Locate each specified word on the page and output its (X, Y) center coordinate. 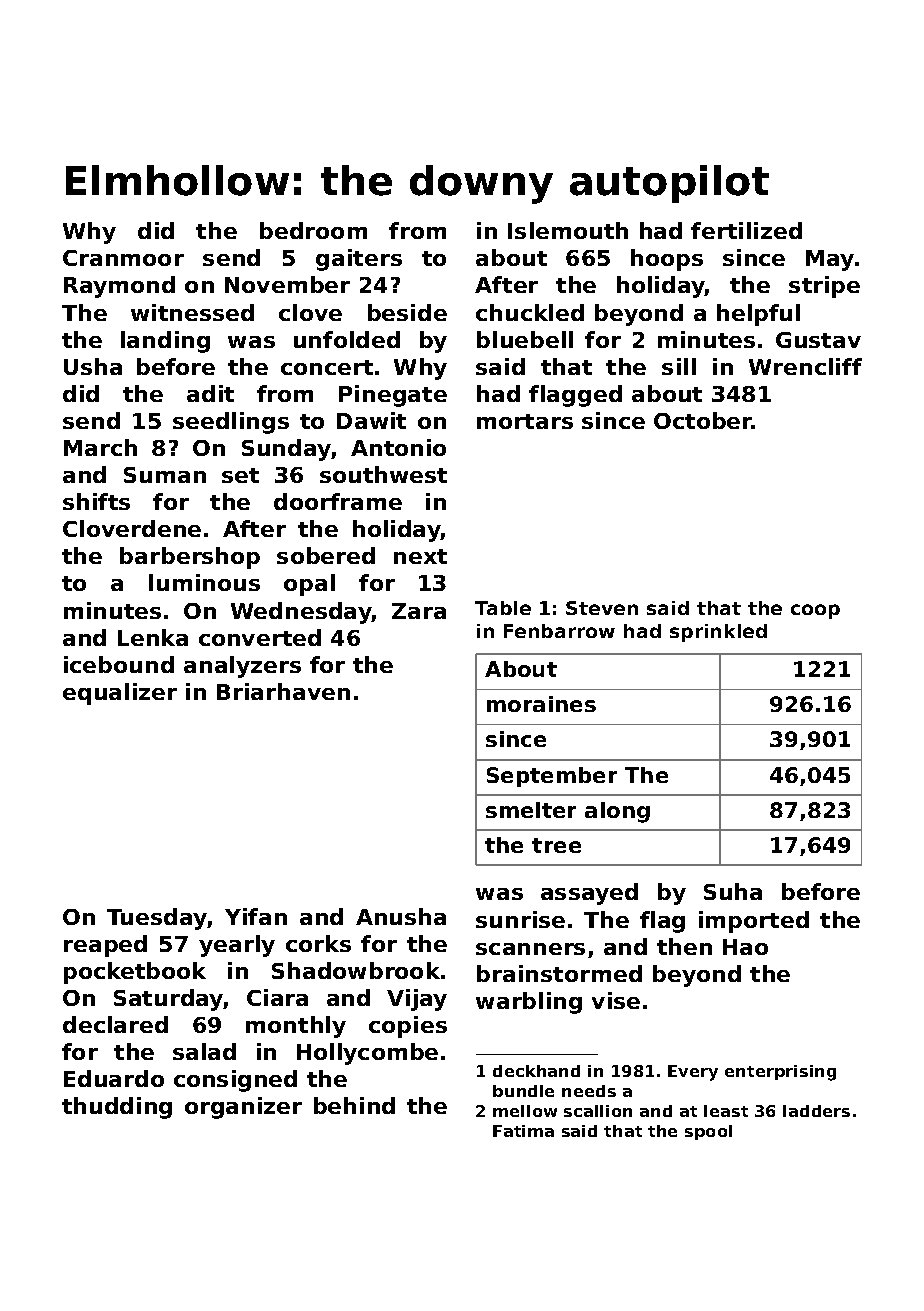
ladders (816, 1111)
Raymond (119, 287)
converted (260, 637)
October (703, 420)
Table (503, 608)
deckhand (536, 1071)
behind (354, 1105)
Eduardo (114, 1078)
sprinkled (718, 633)
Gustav (818, 340)
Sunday (286, 450)
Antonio (398, 447)
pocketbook (135, 973)
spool (708, 1132)
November (287, 284)
